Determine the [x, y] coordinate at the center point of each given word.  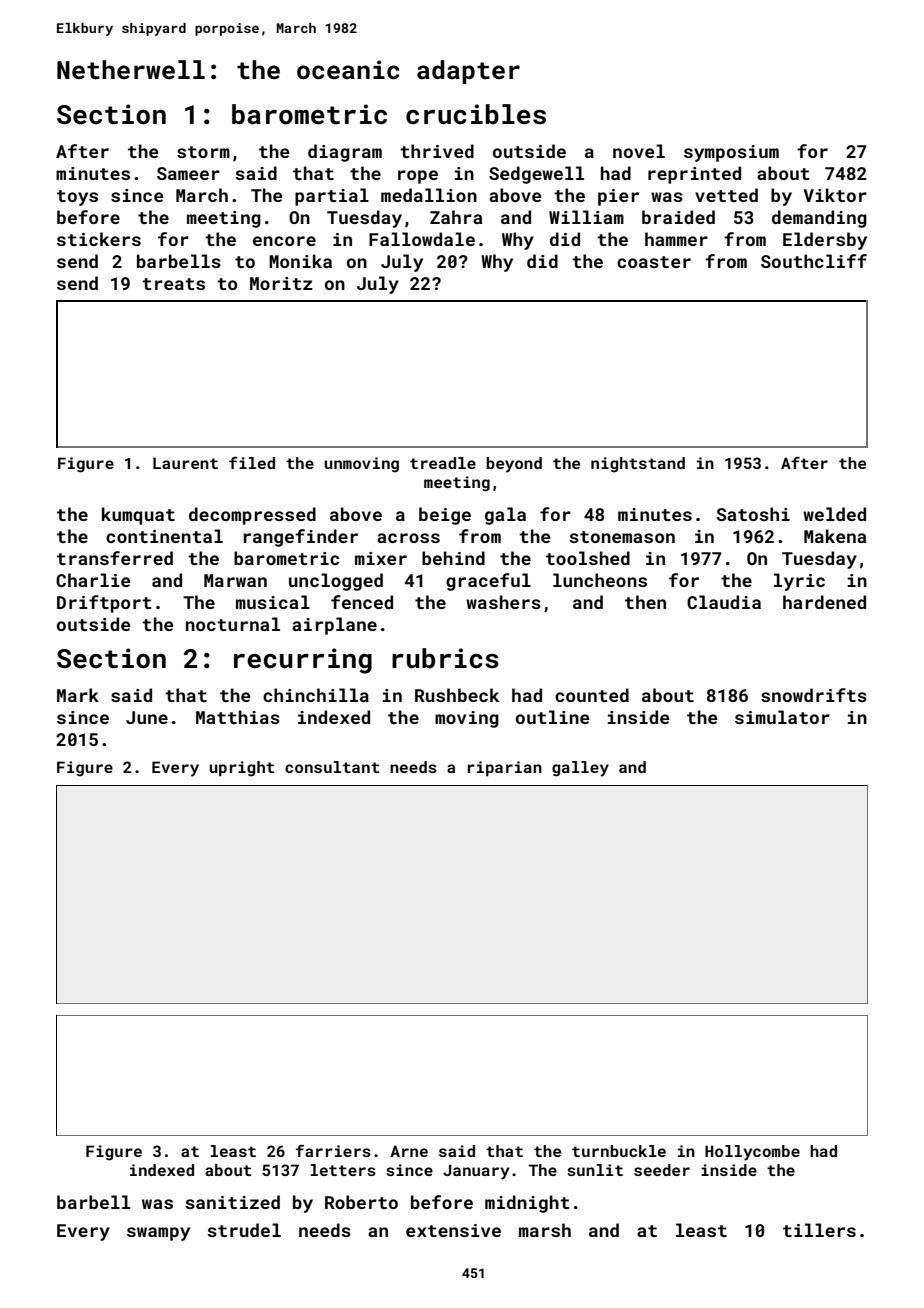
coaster [654, 262]
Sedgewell [536, 175]
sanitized [232, 1202]
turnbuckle [619, 1151]
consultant [332, 767]
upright [241, 769]
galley [580, 769]
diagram [345, 153]
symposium [731, 153]
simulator [782, 717]
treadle [443, 463]
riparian [505, 769]
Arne [409, 1151]
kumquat [138, 516]
